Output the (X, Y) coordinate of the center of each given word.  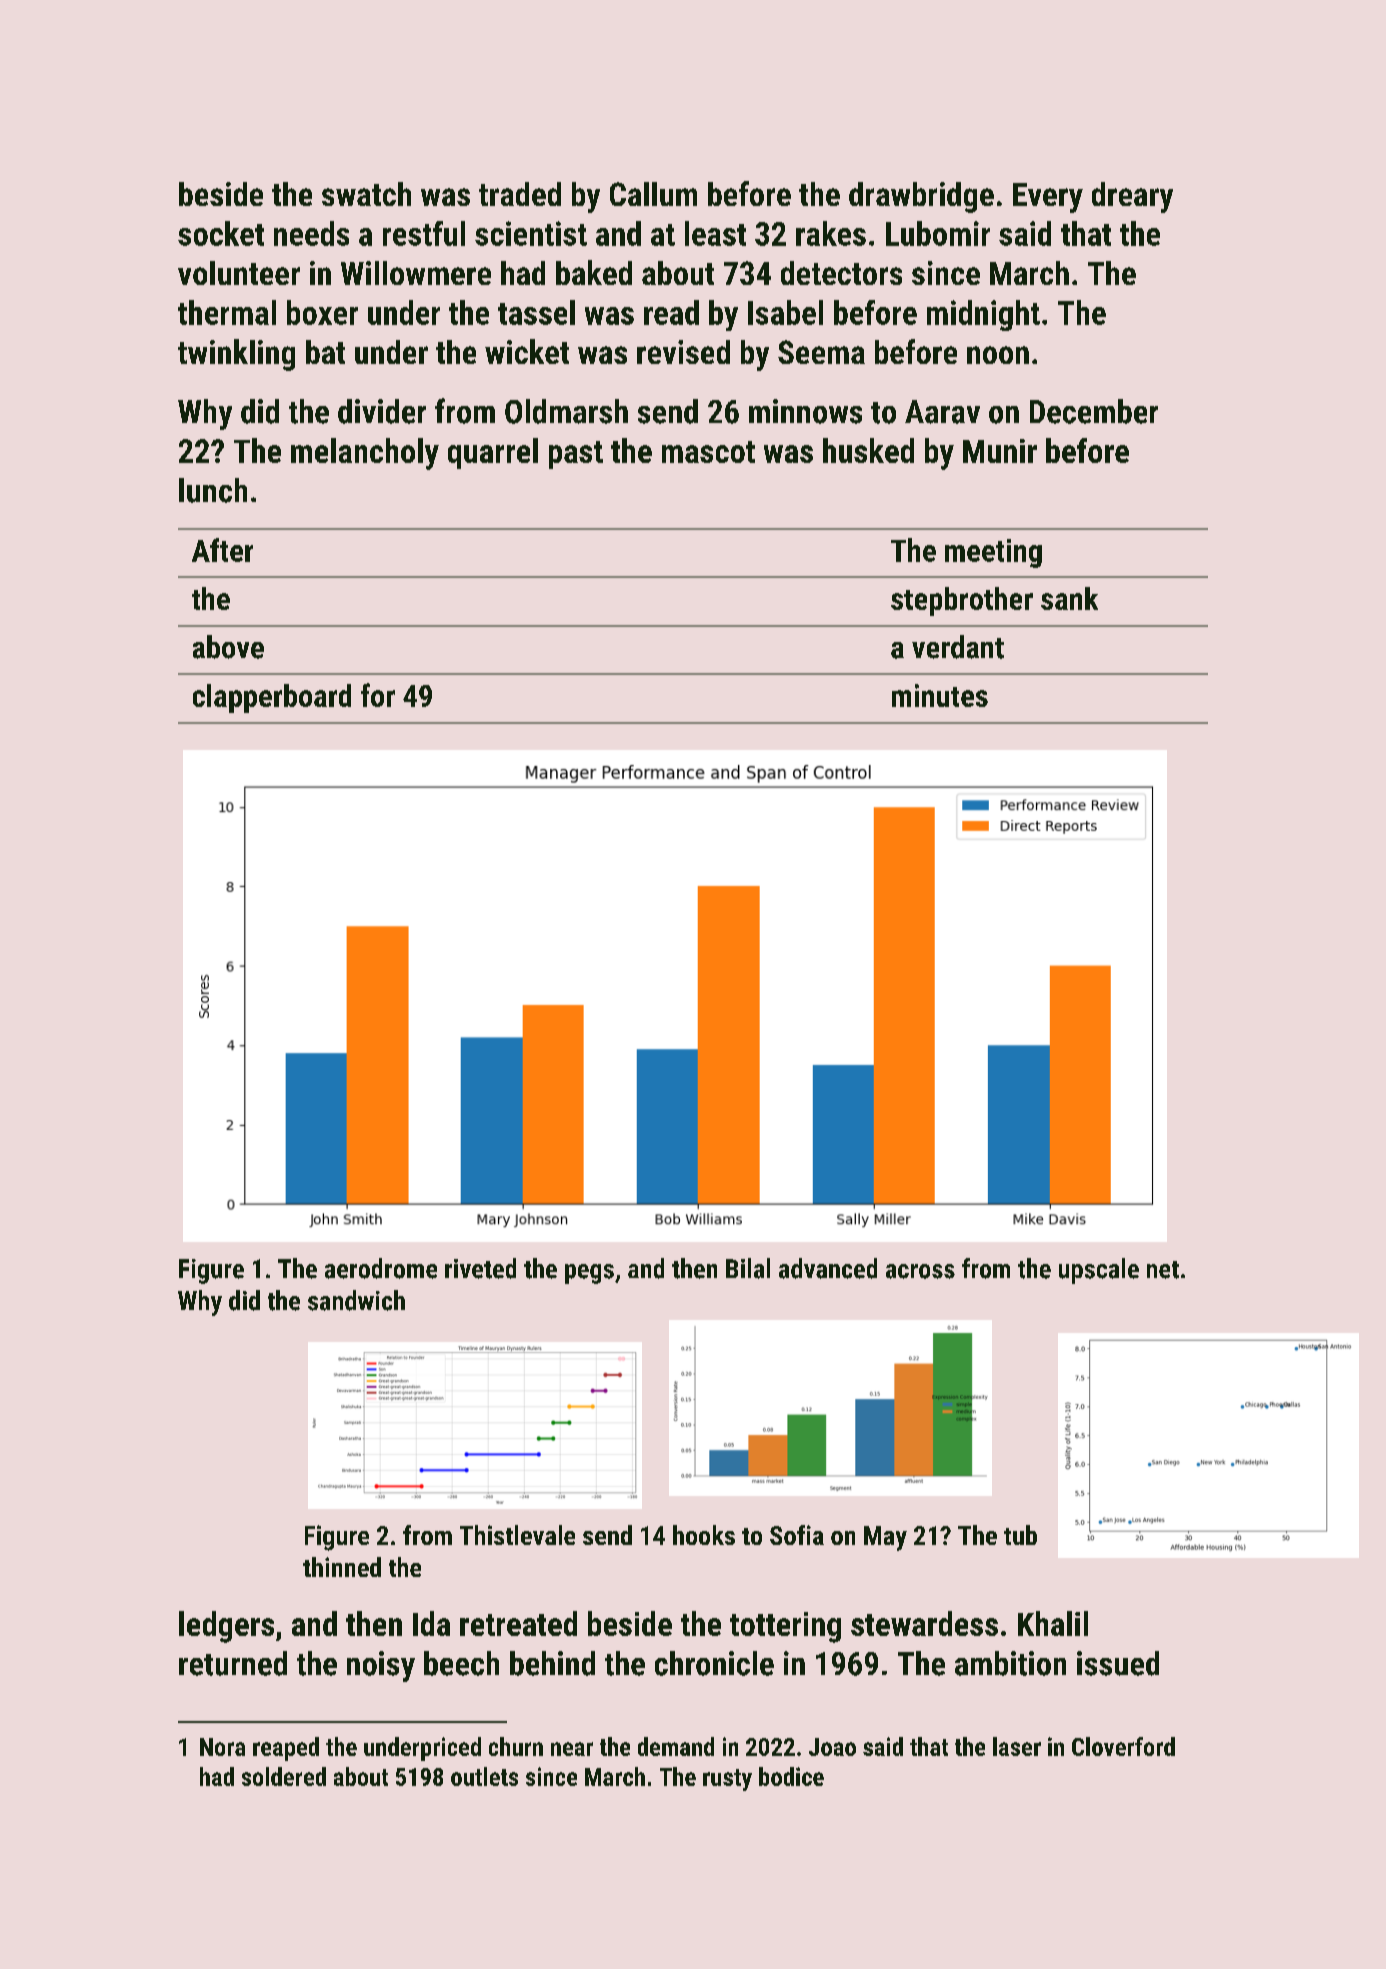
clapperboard (272, 698)
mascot (708, 452)
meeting (993, 553)
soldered (284, 1776)
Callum (653, 194)
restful (424, 233)
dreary (1132, 197)
